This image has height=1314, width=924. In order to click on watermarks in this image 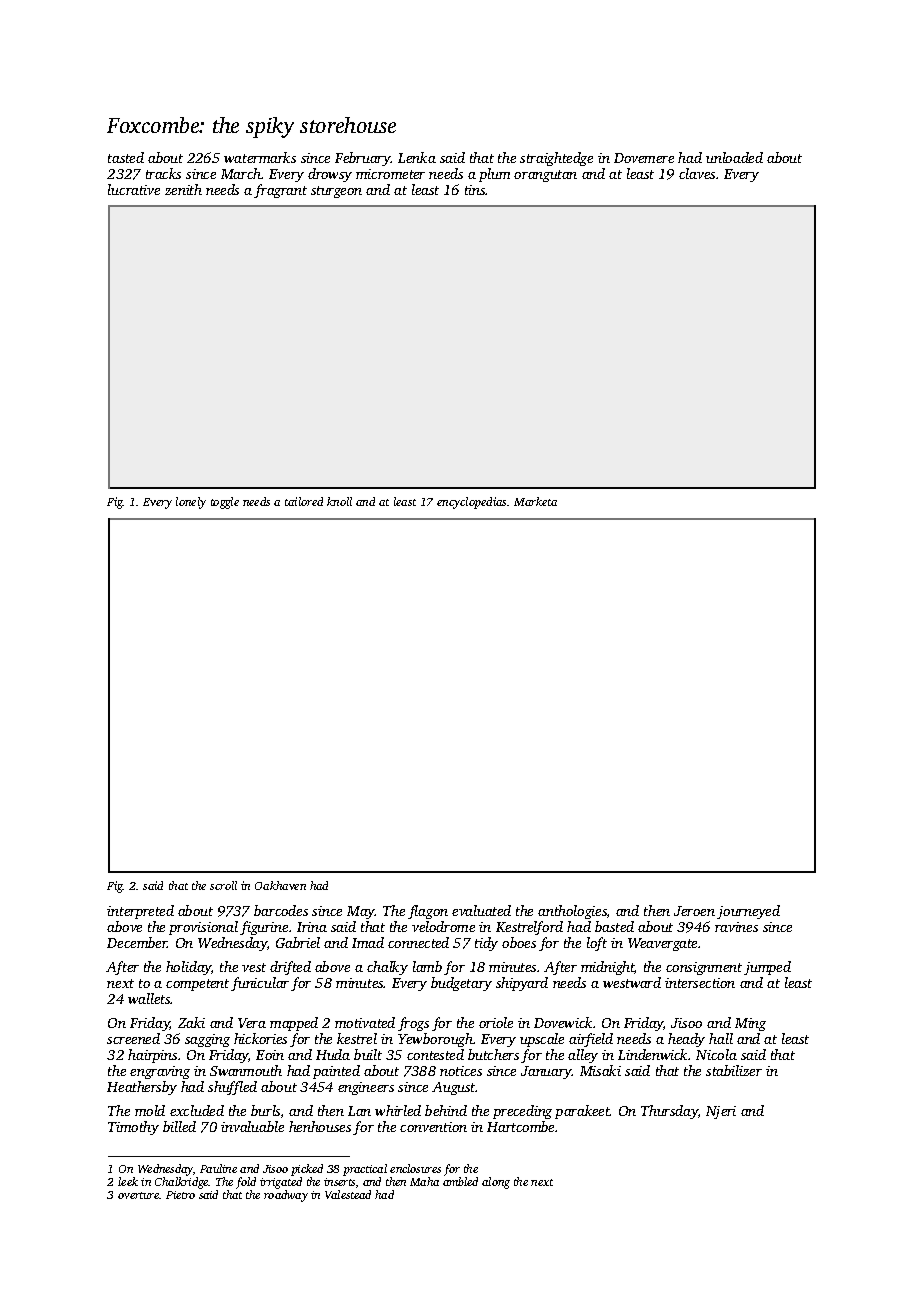, I will do `click(260, 157)`.
